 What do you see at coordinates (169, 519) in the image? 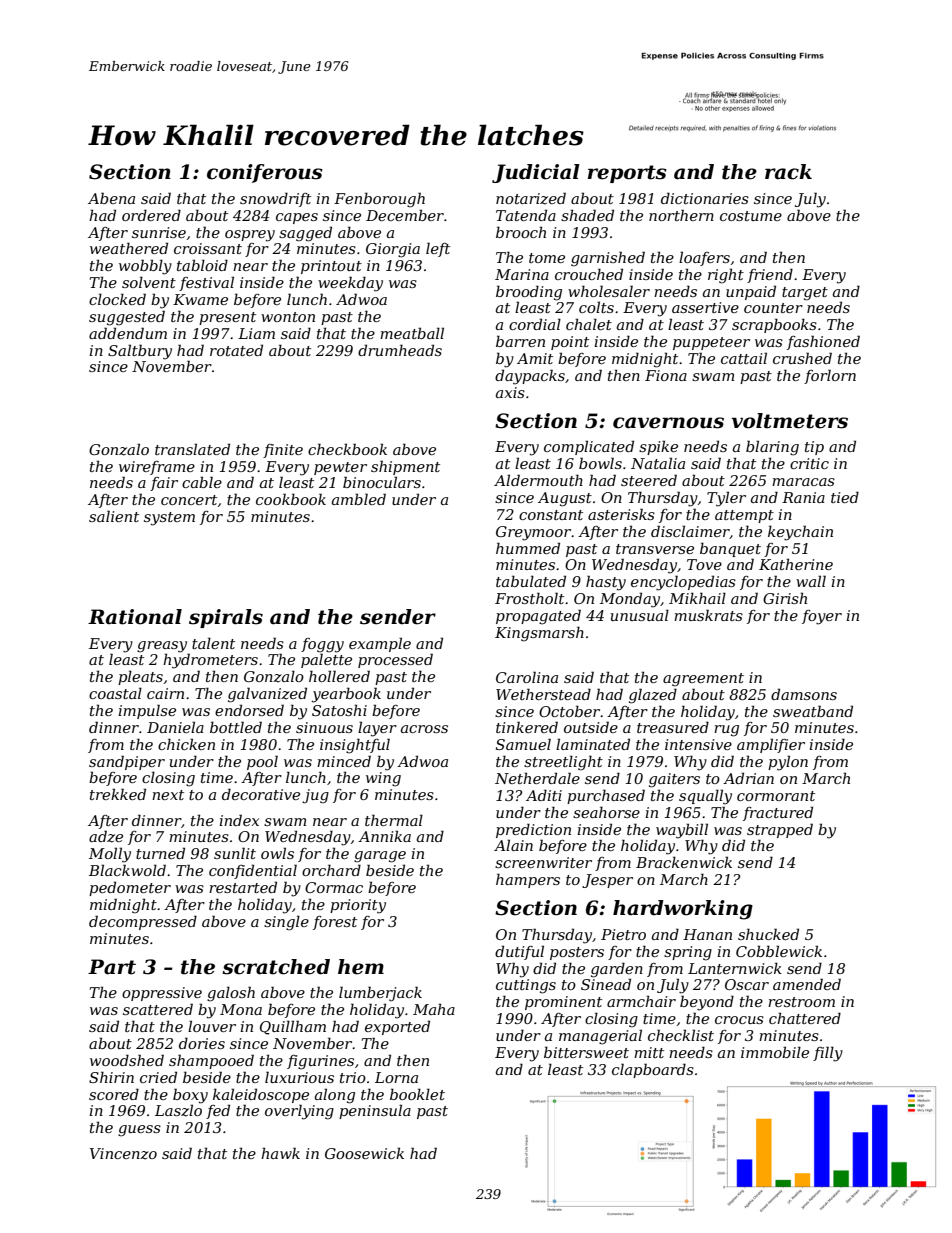
I see `system` at bounding box center [169, 519].
